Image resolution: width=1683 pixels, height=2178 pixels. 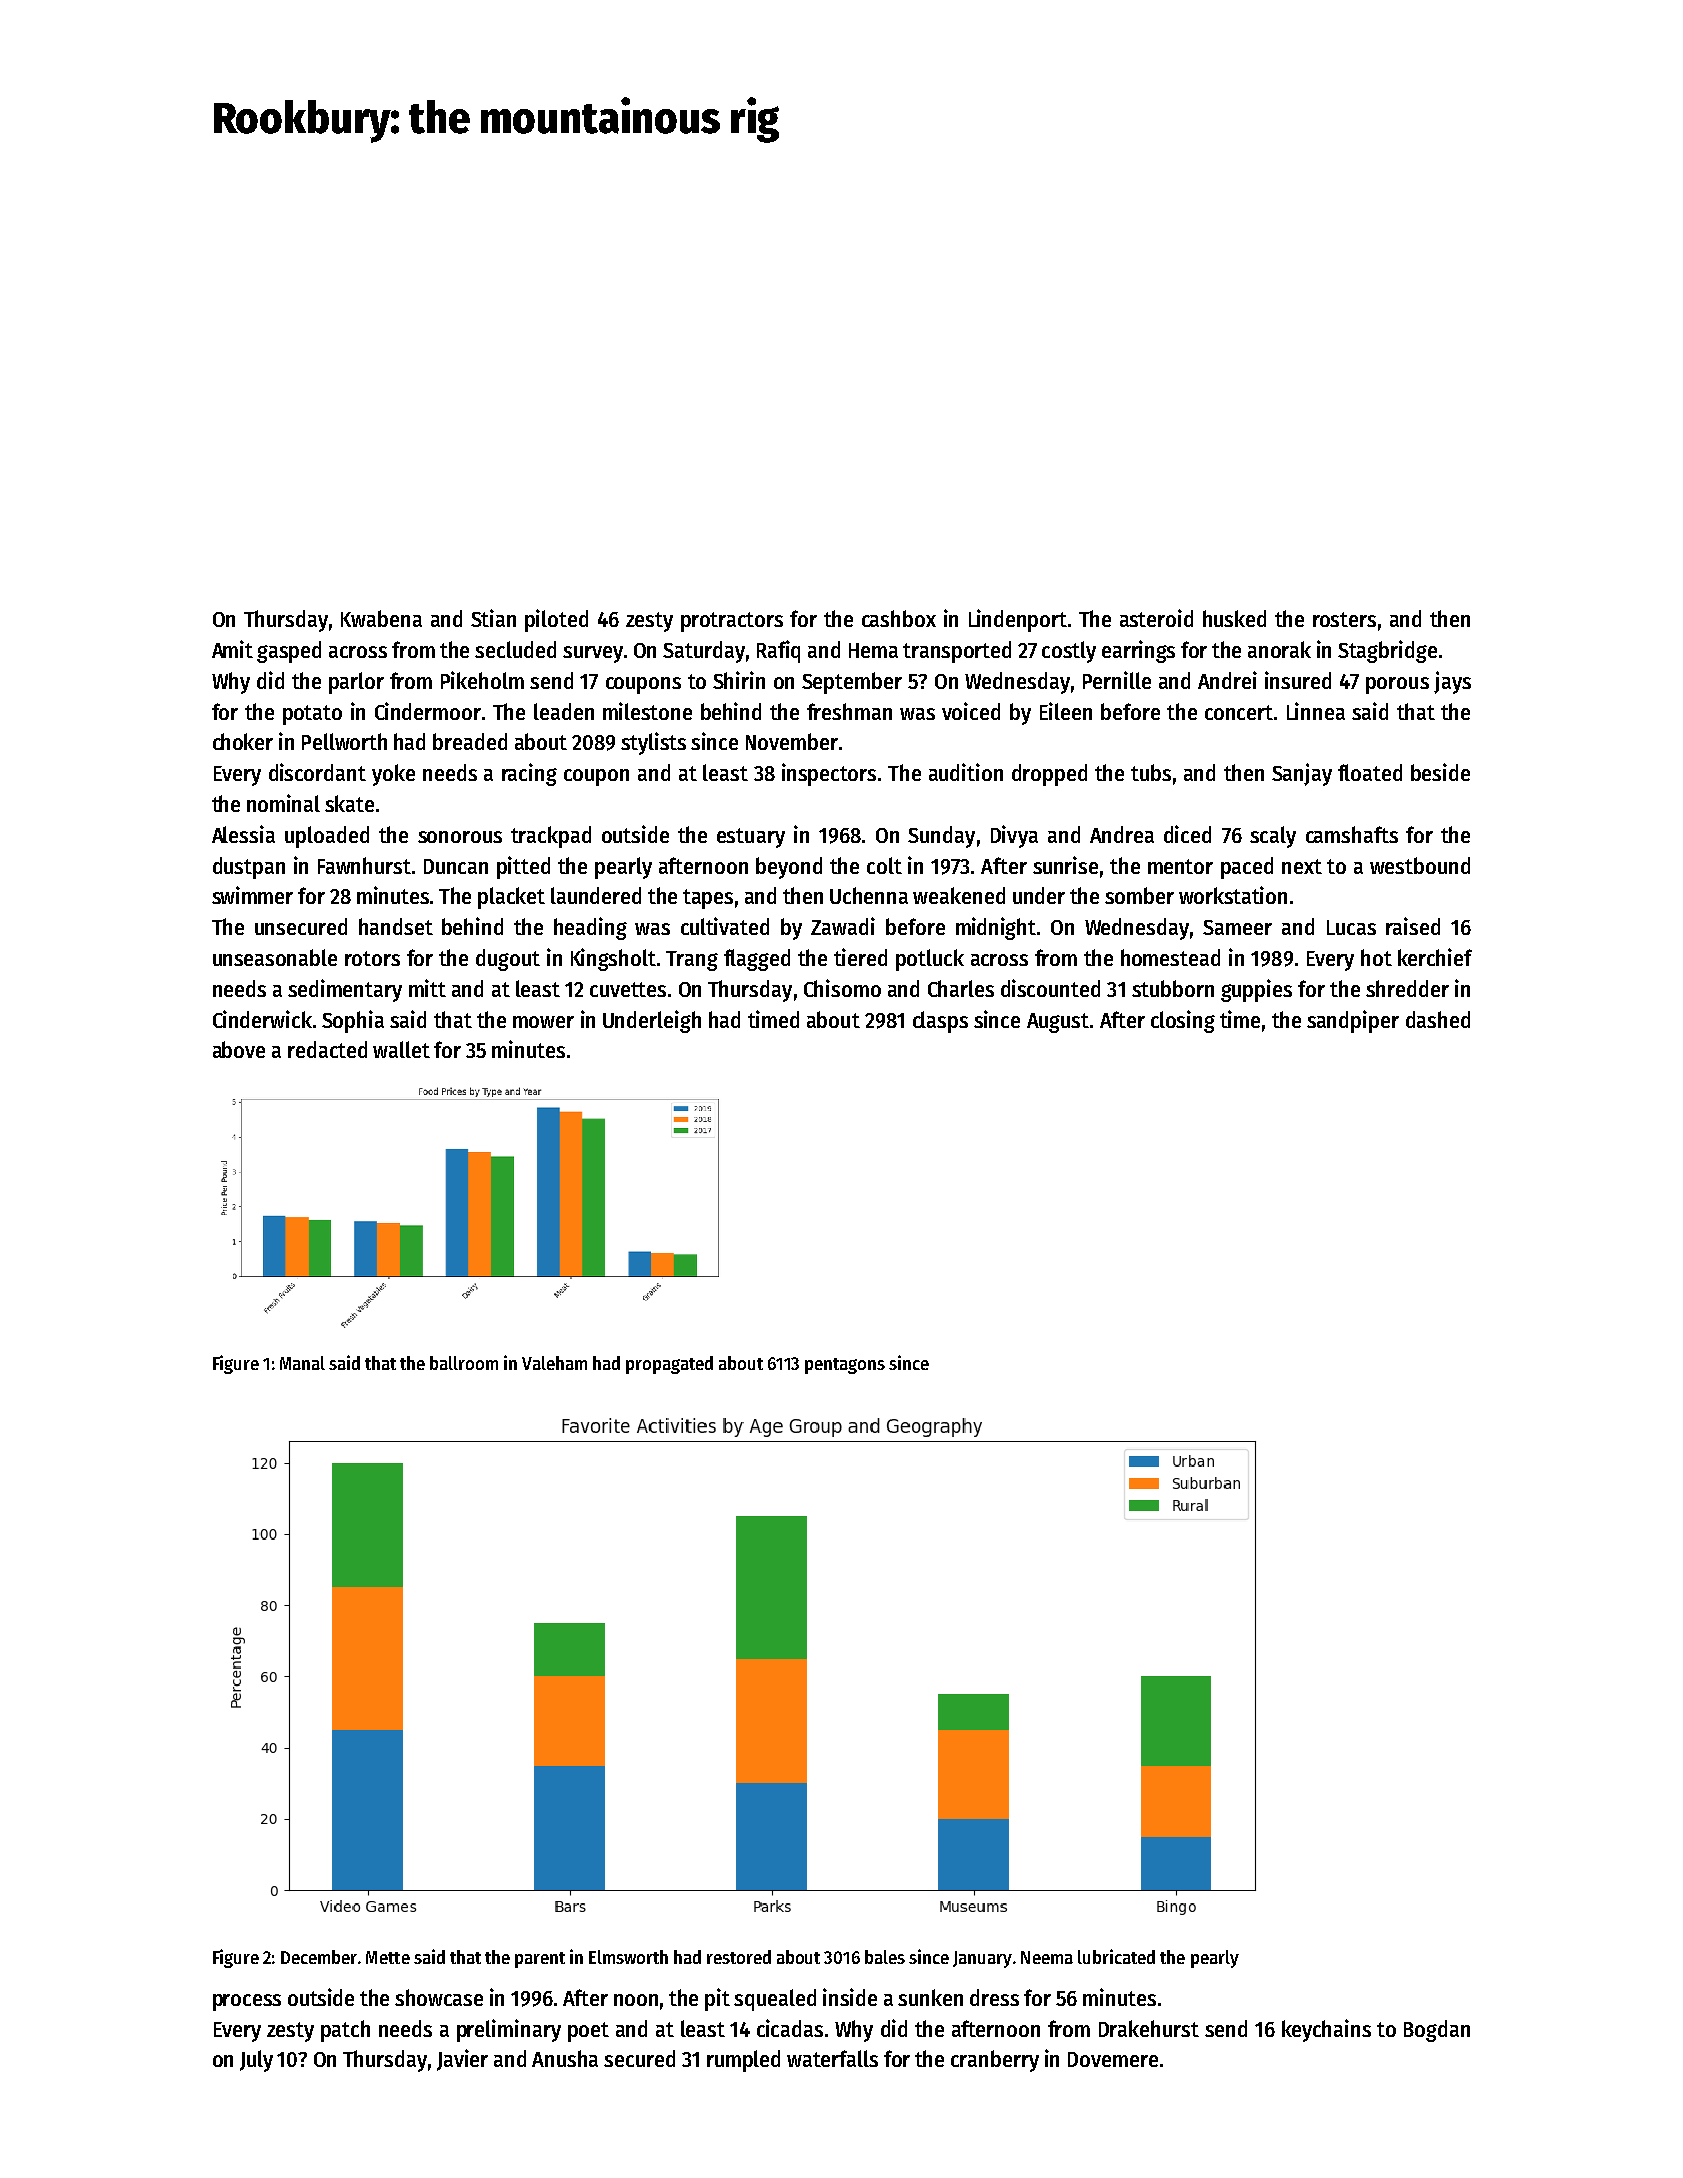 What do you see at coordinates (302, 1363) in the document?
I see `Manal` at bounding box center [302, 1363].
